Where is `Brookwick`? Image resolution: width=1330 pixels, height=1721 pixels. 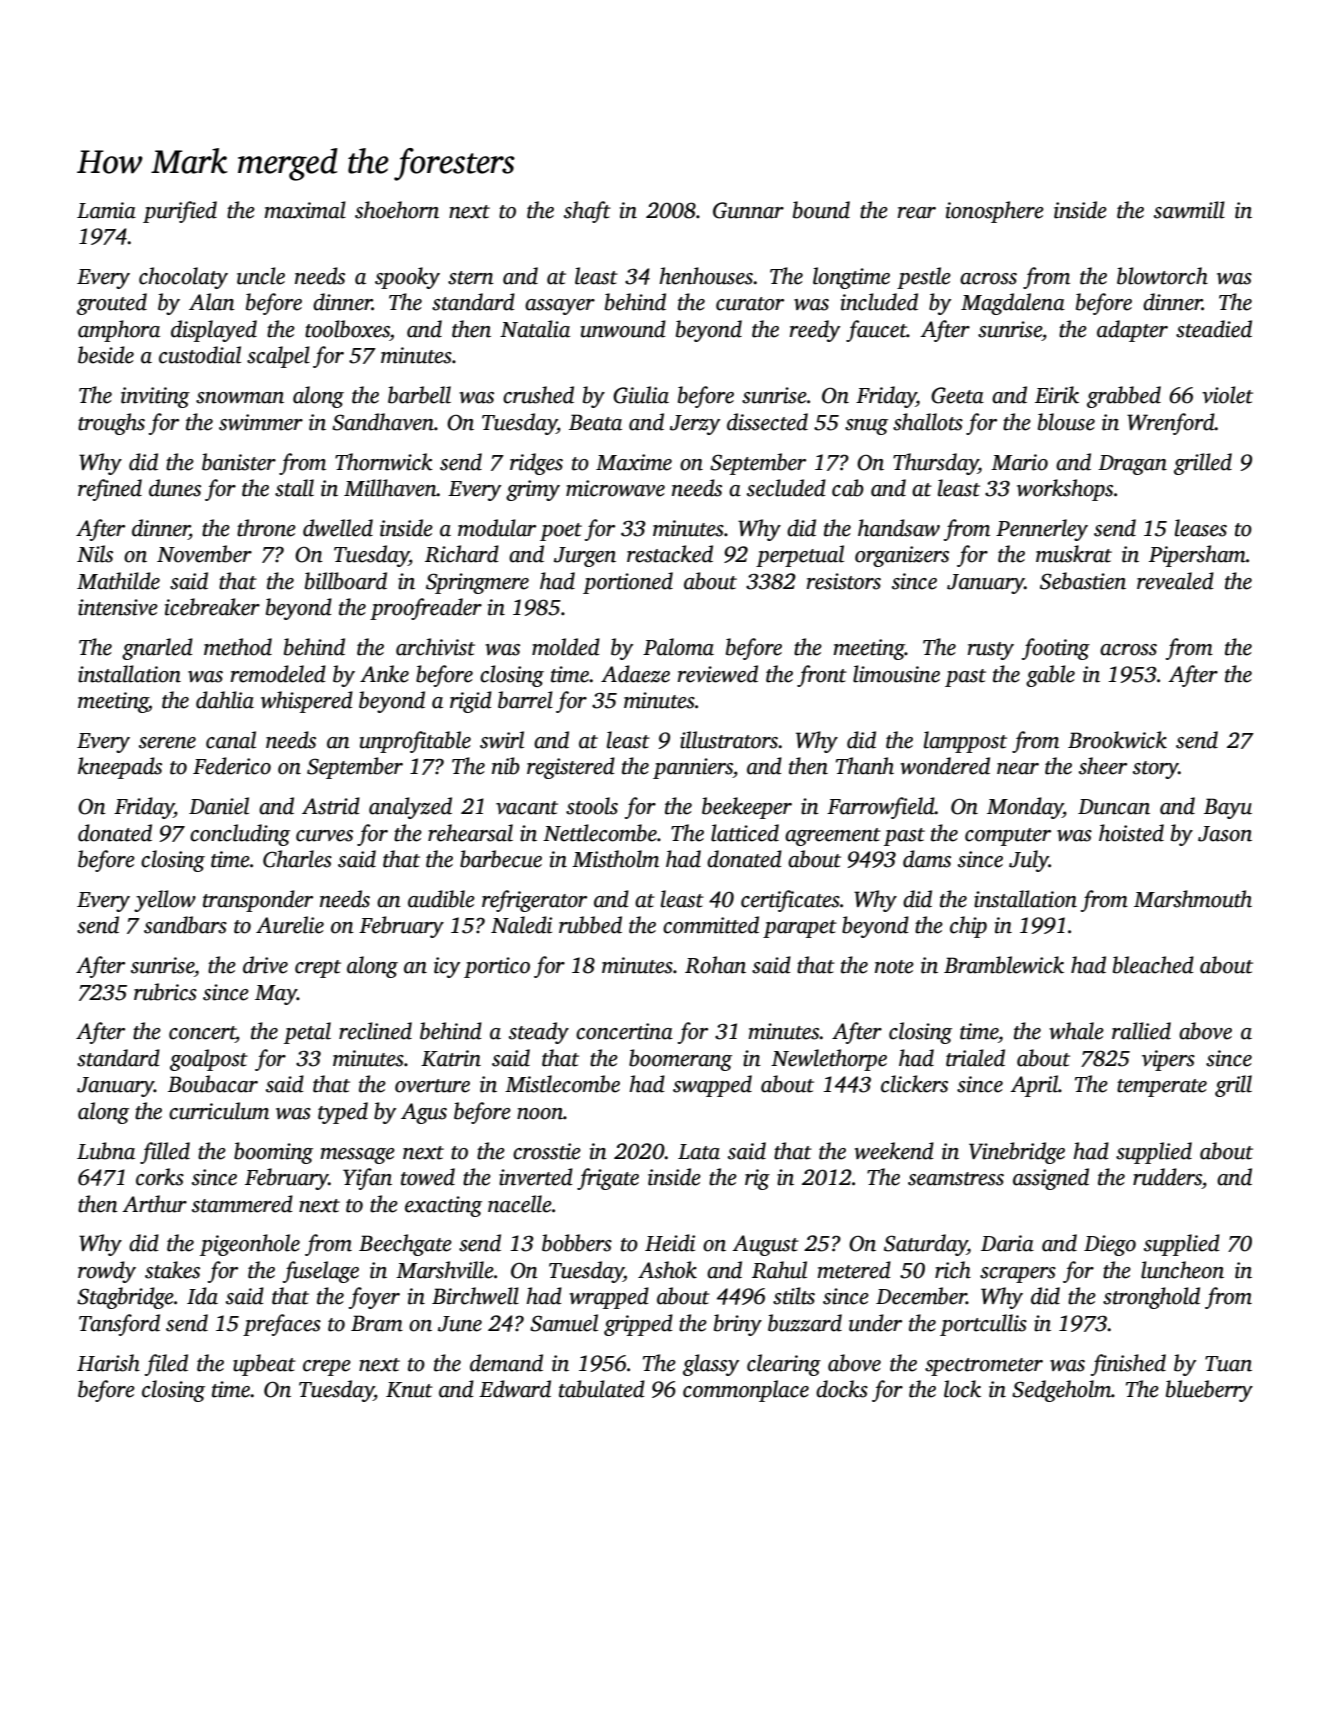 Brookwick is located at coordinates (1117, 740).
